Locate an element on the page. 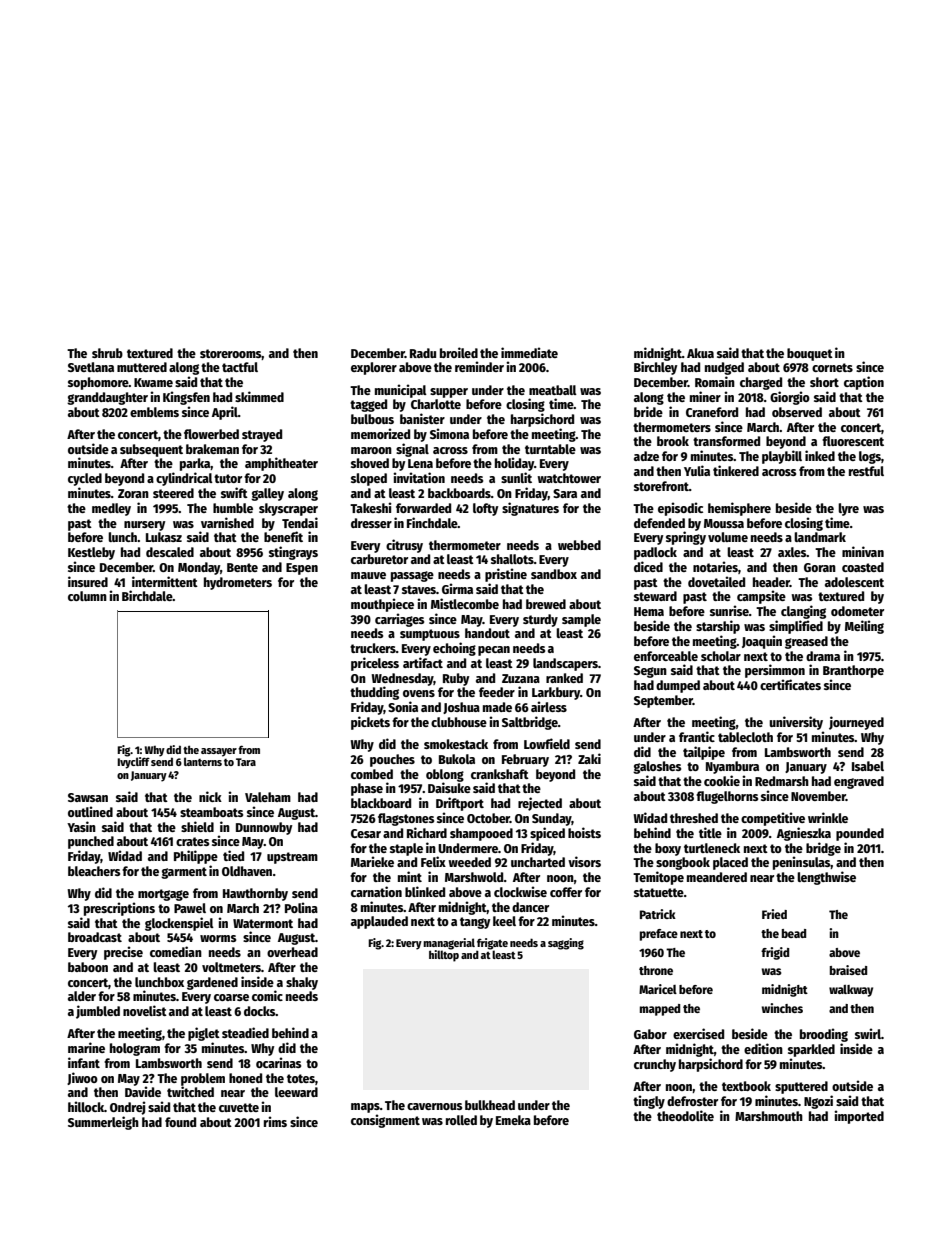 The width and height of the image is (952, 1233). Radu is located at coordinates (423, 353).
